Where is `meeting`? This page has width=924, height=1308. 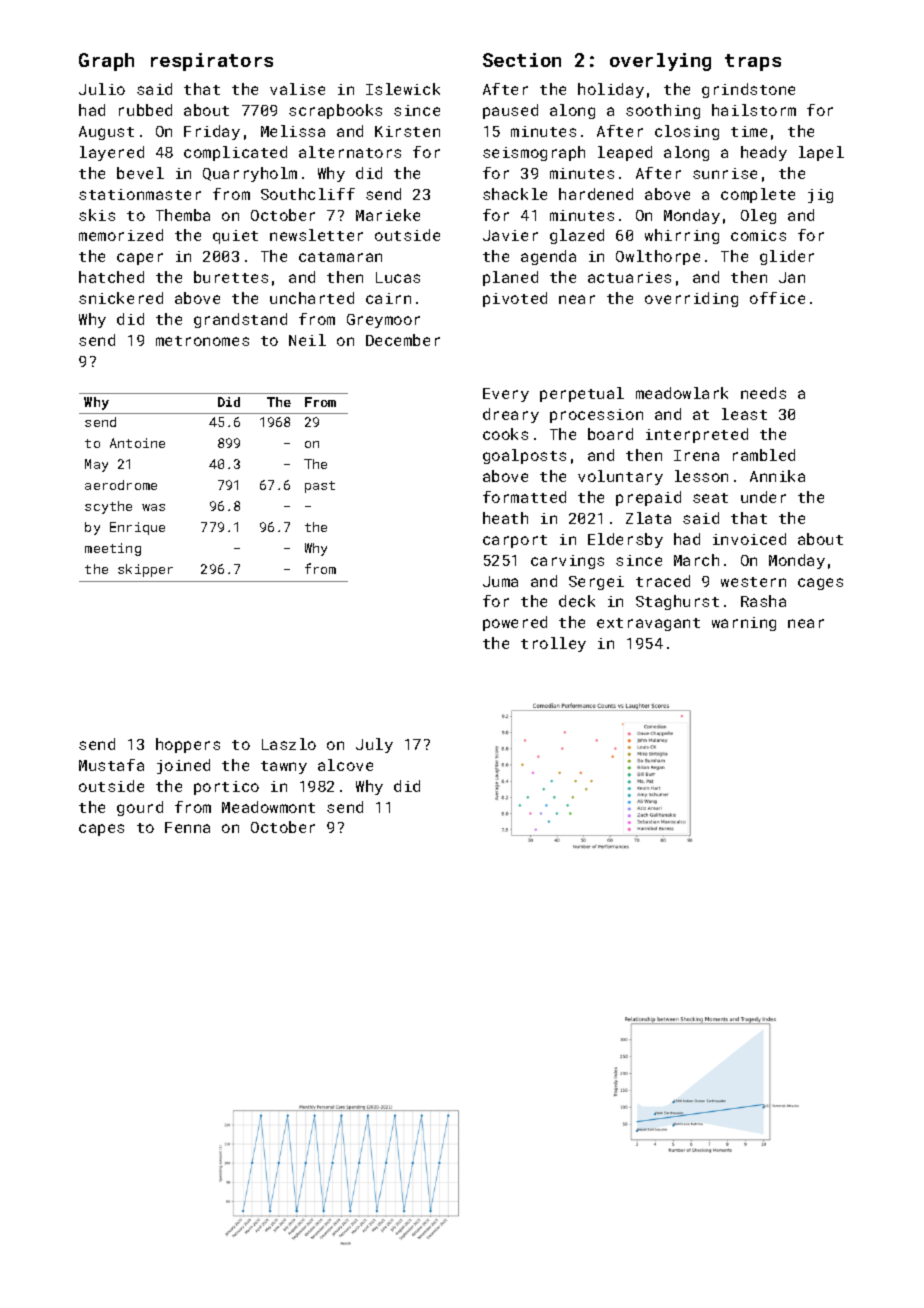
meeting is located at coordinates (113, 549).
